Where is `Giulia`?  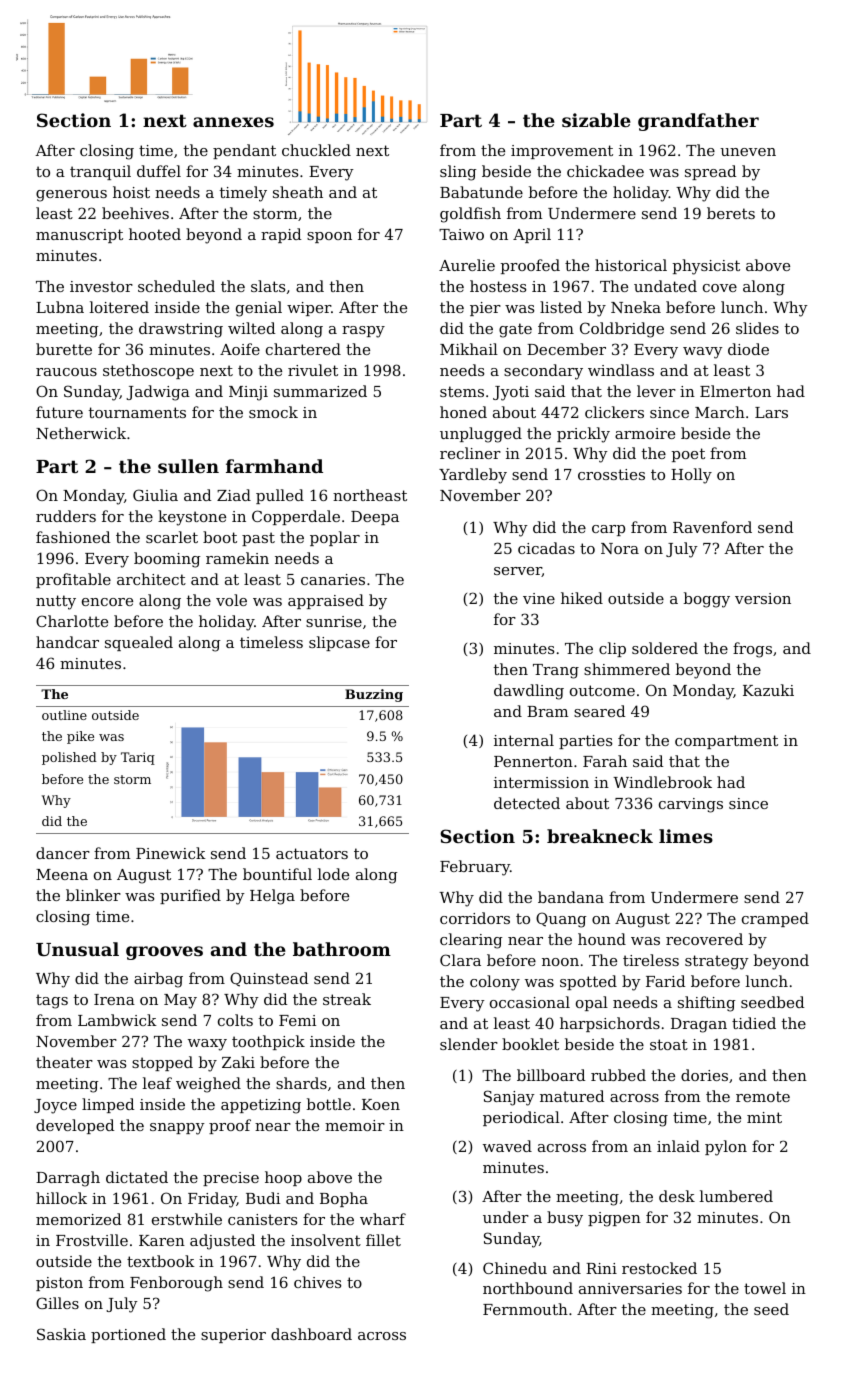 Giulia is located at coordinates (155, 495).
